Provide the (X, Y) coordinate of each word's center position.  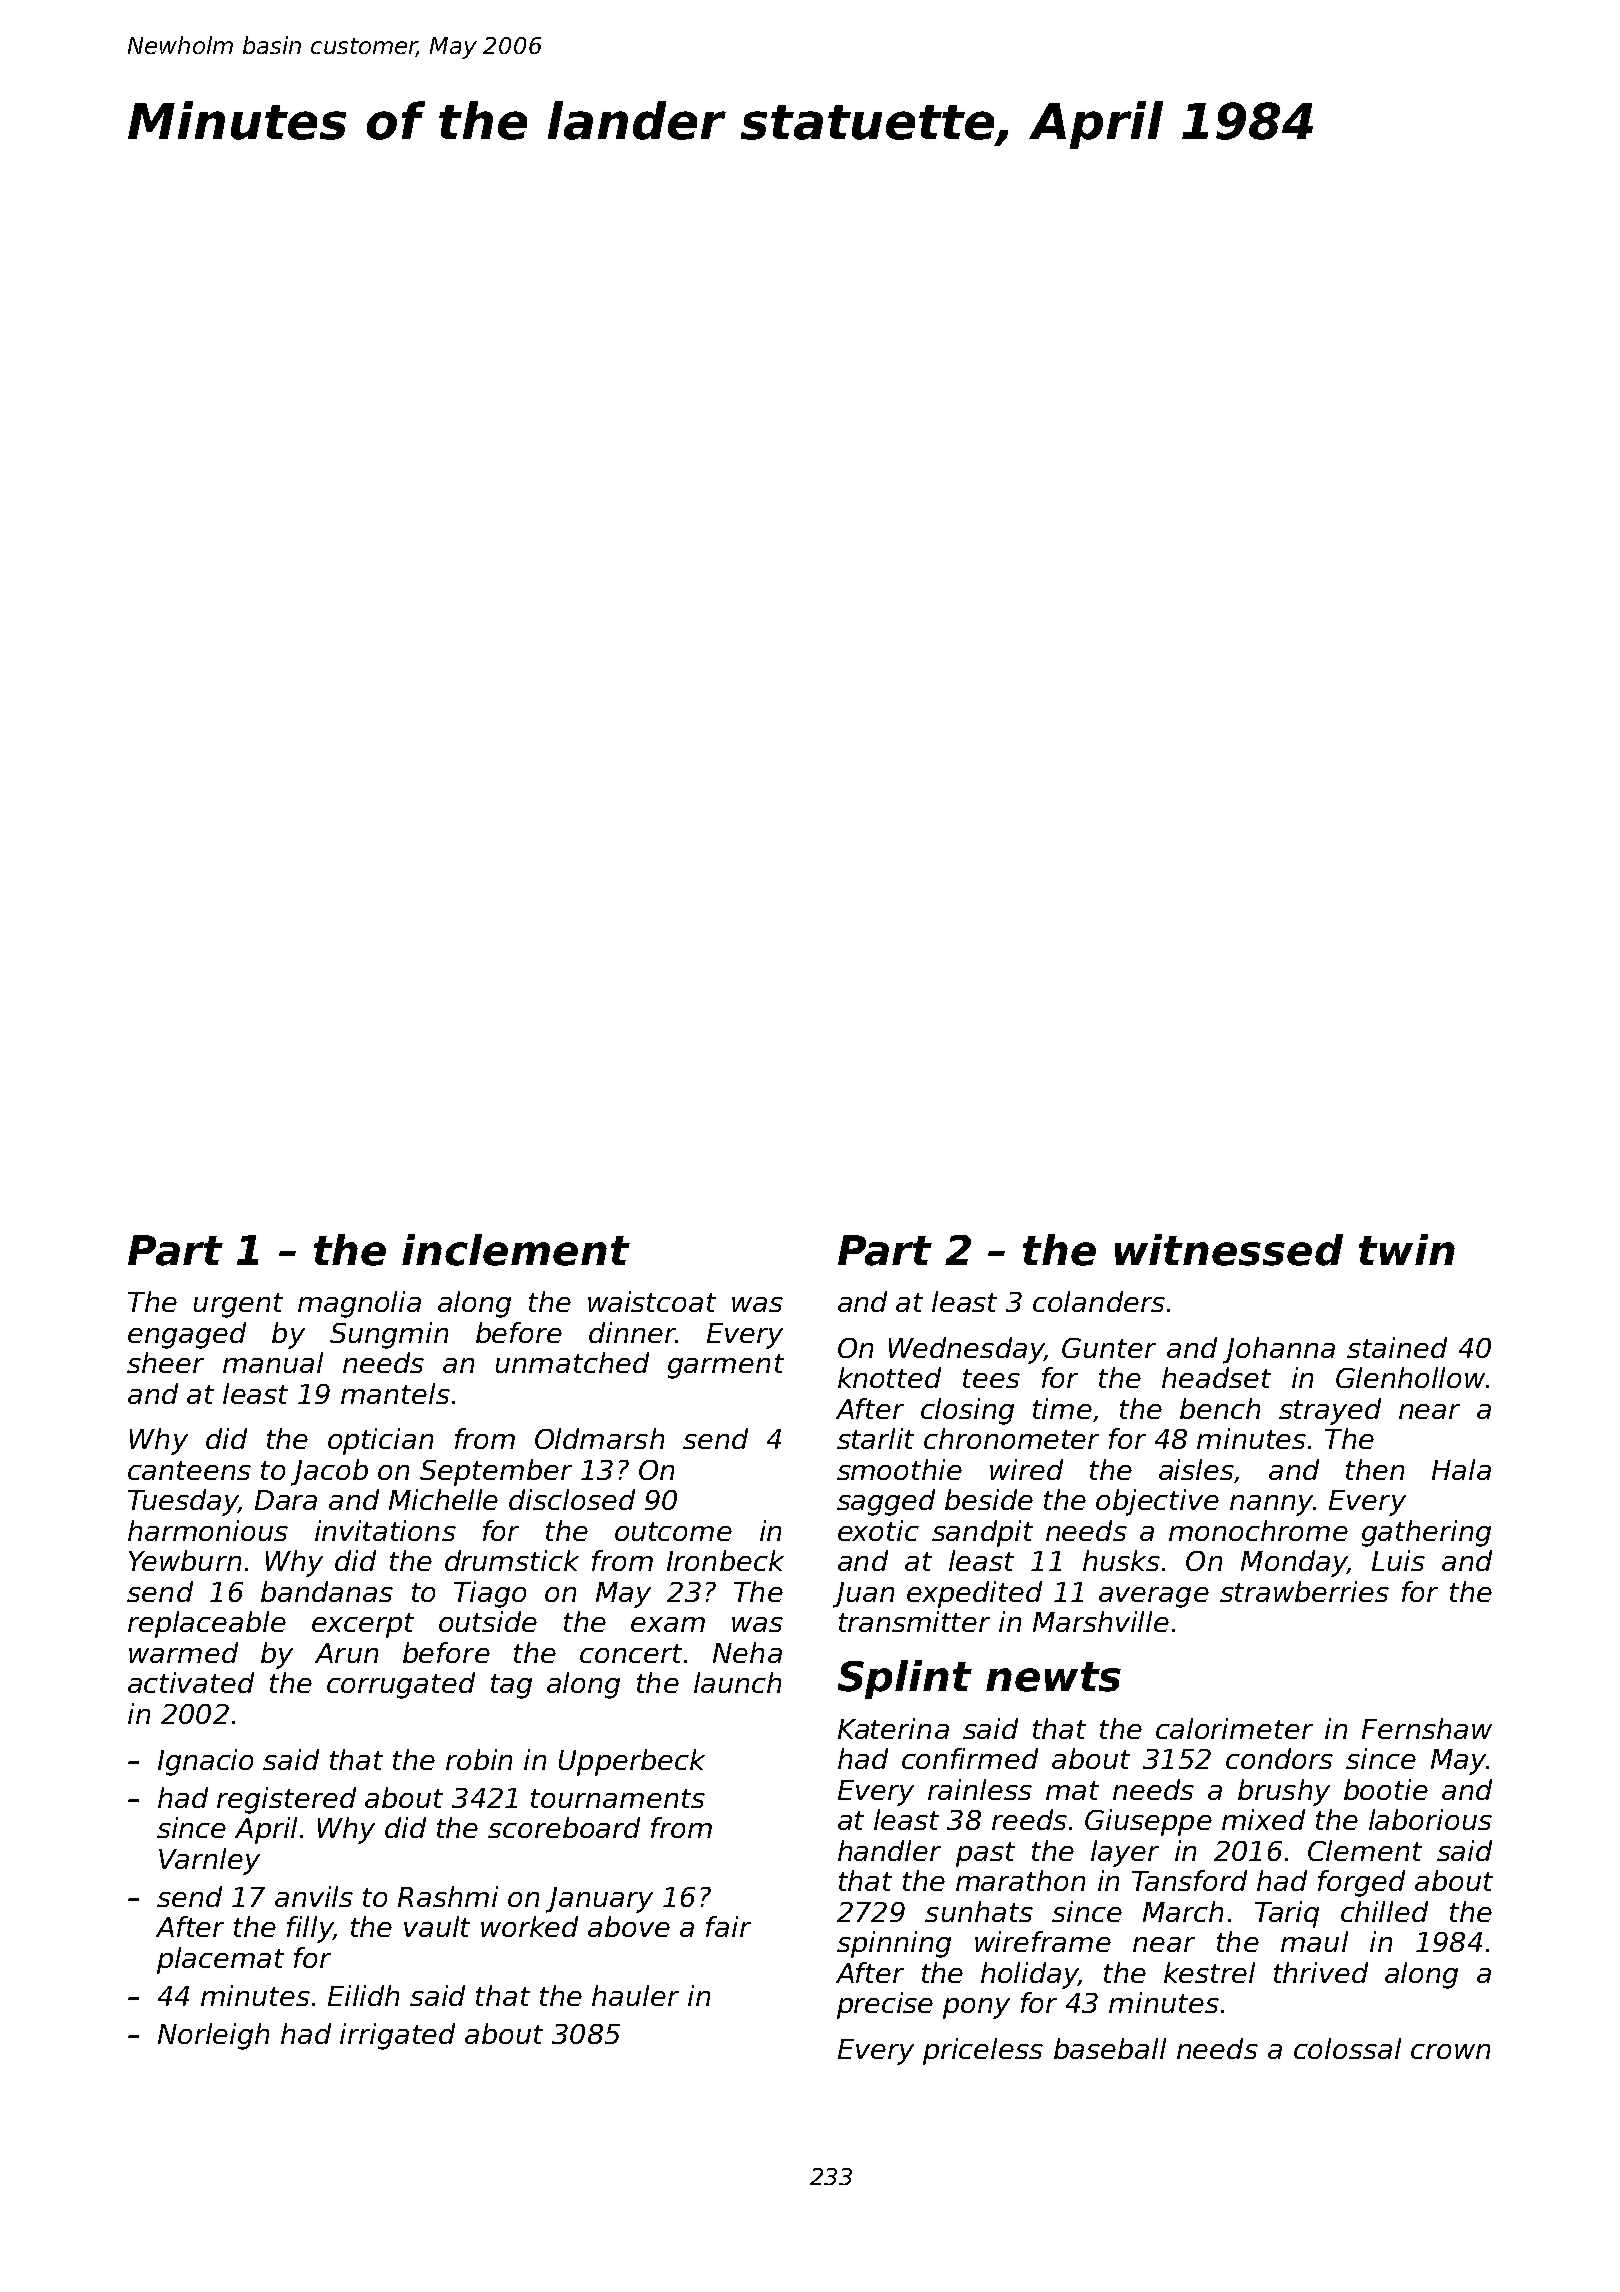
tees (991, 1378)
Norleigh (213, 2036)
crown (1450, 2051)
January (599, 1900)
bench (1220, 1408)
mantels (395, 1393)
